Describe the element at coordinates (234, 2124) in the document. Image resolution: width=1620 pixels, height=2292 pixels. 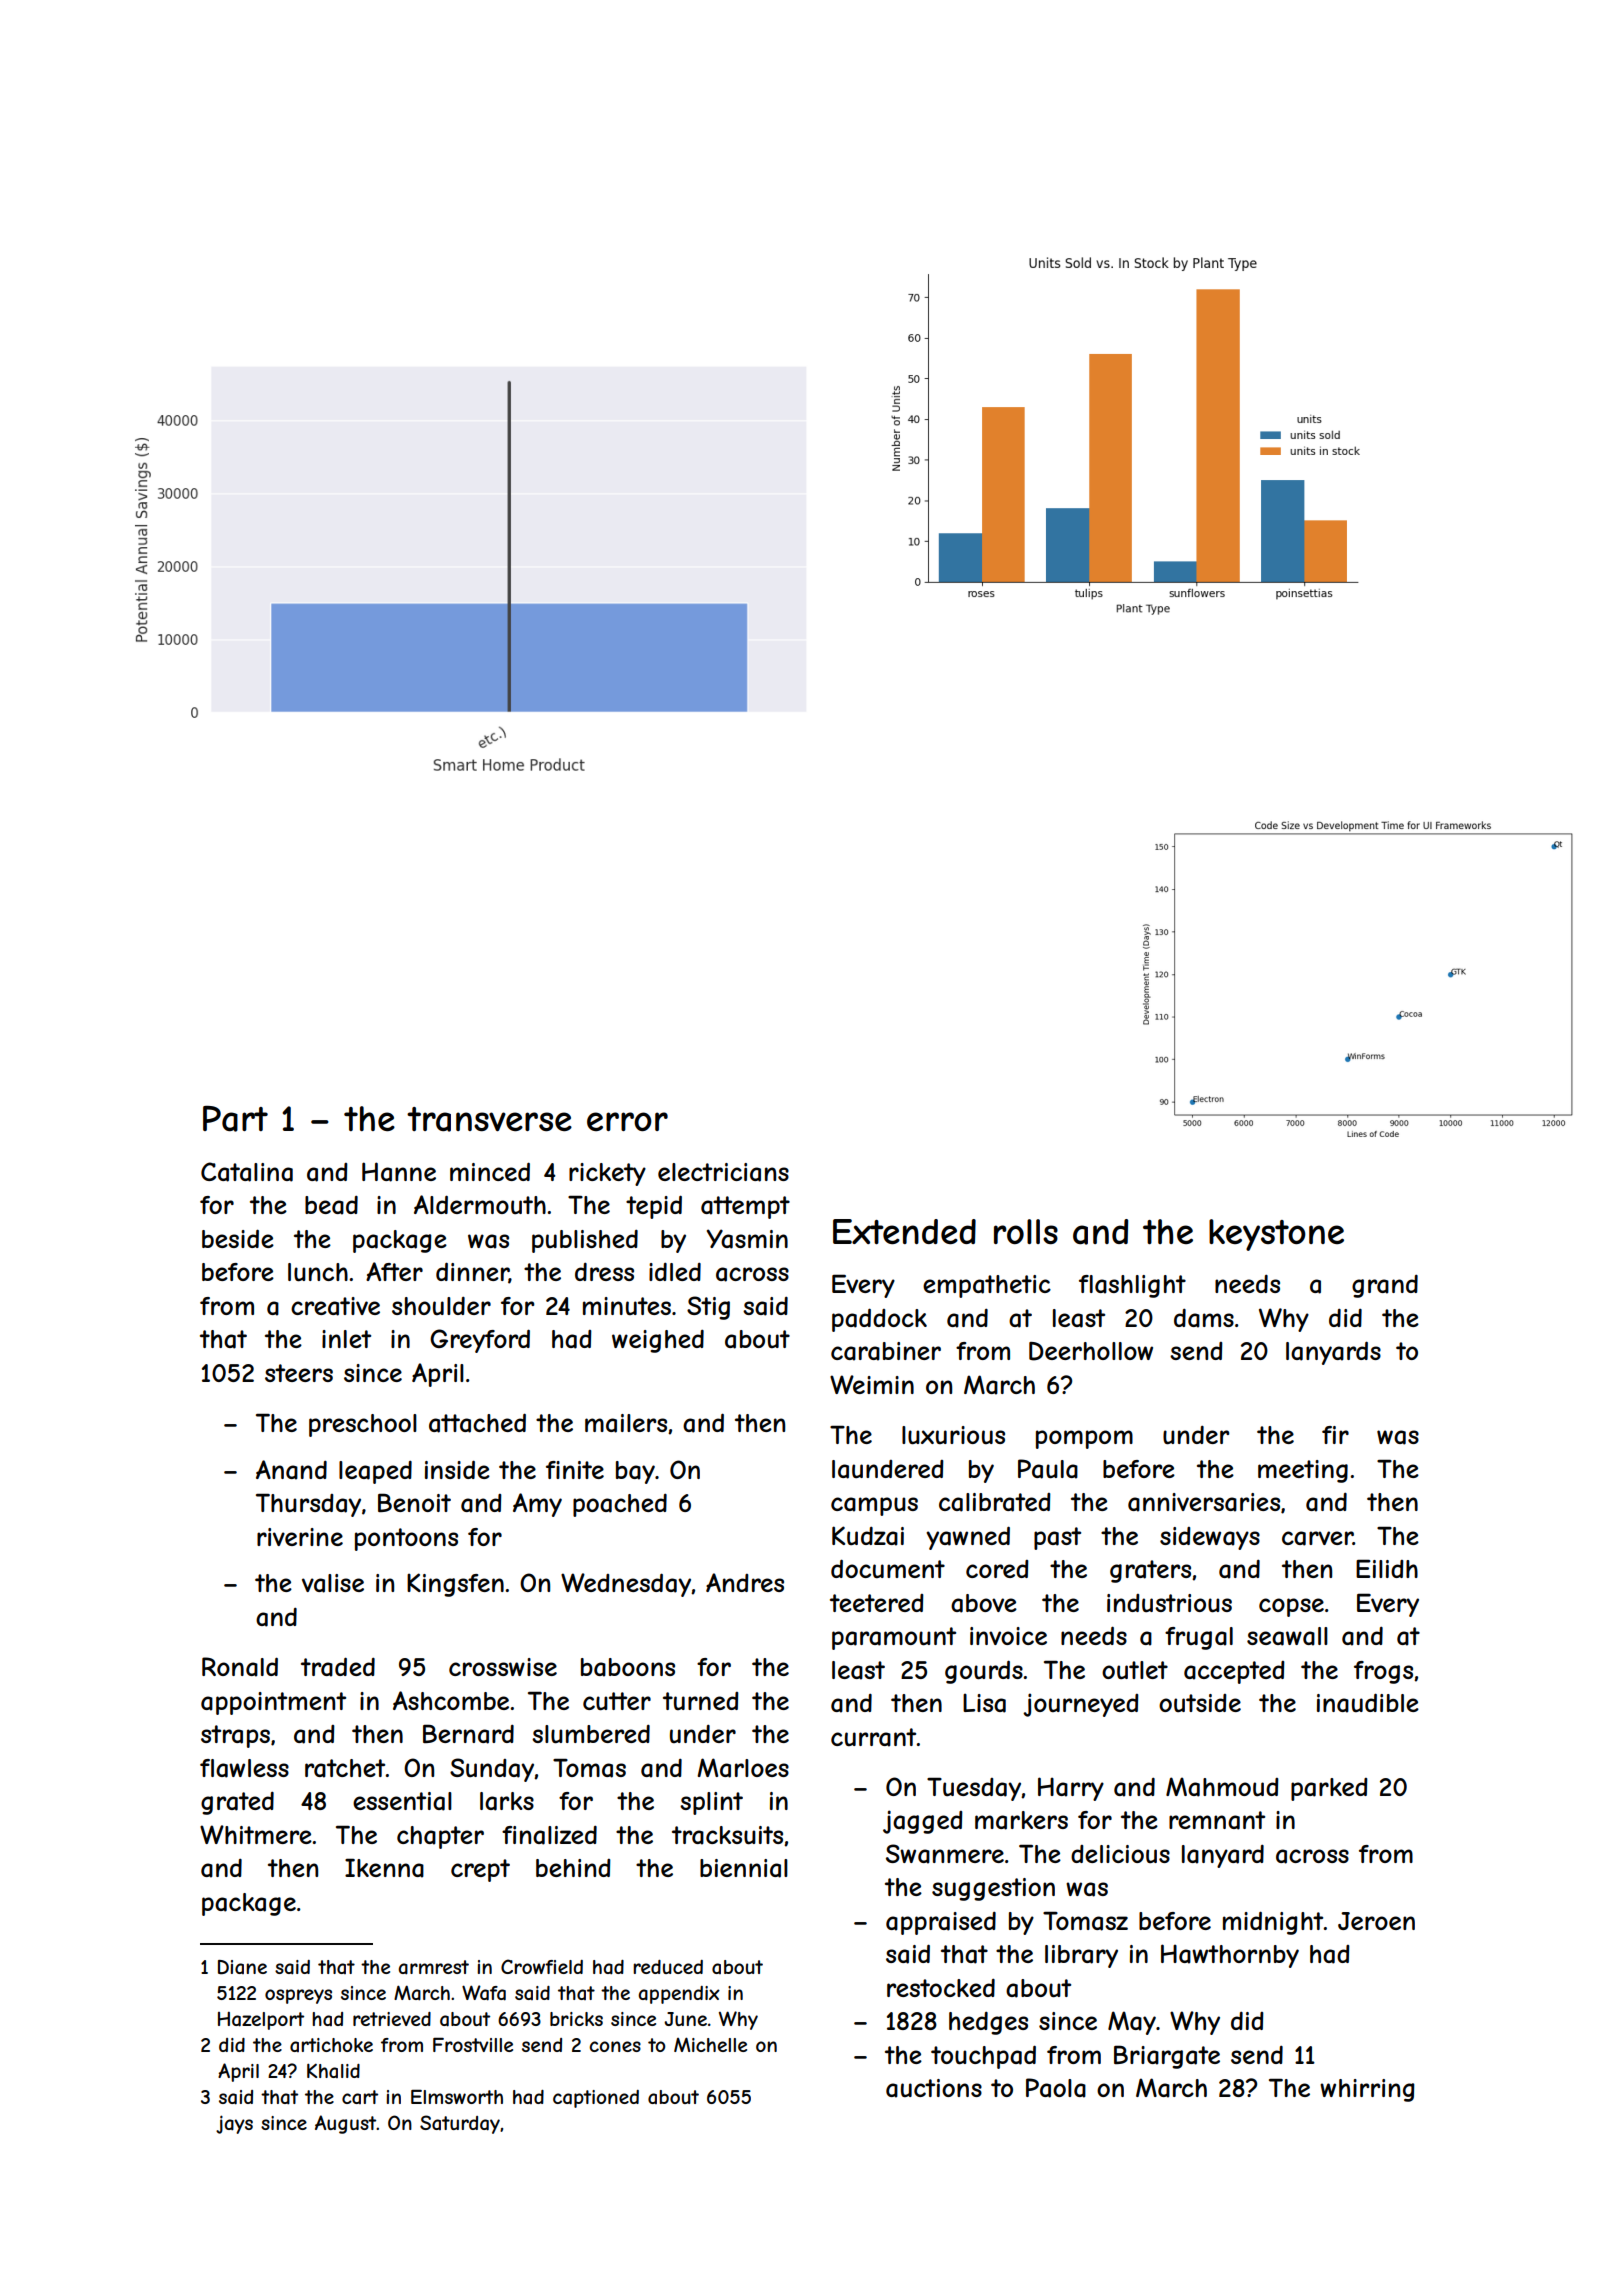
I see `jays` at that location.
